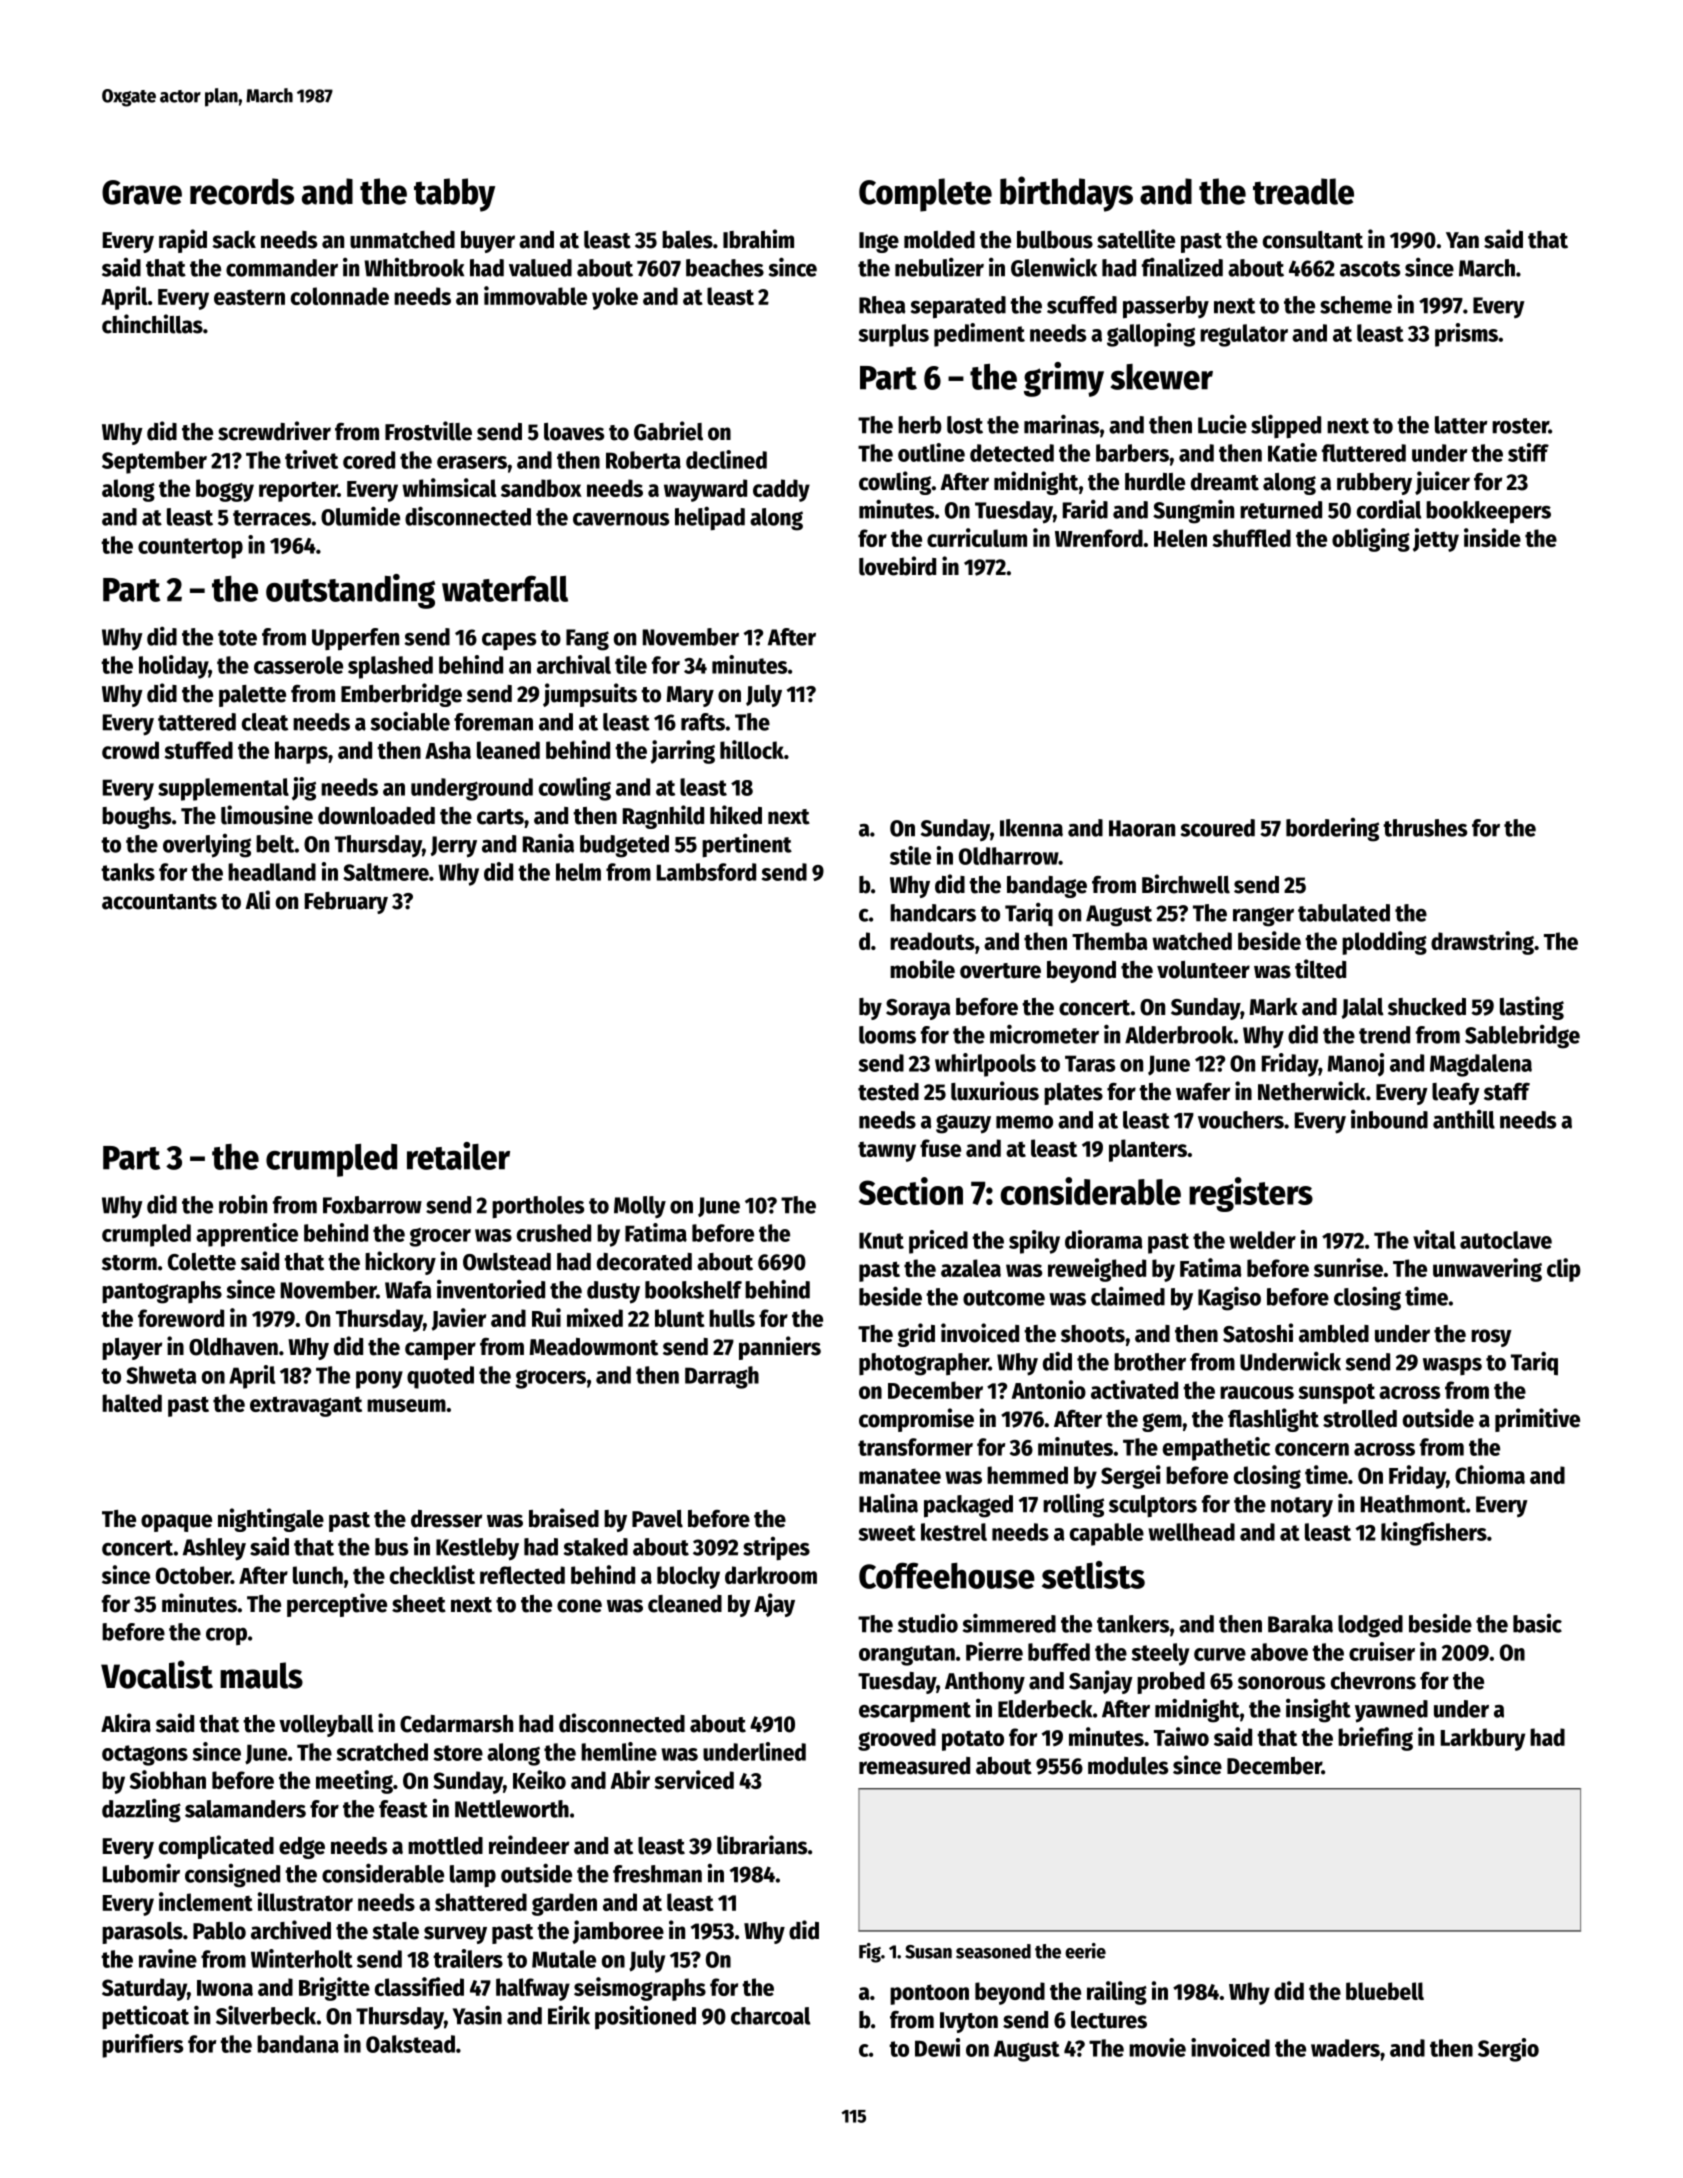 This page has height=2178, width=1683. What do you see at coordinates (888, 1503) in the page?
I see `Halina` at bounding box center [888, 1503].
